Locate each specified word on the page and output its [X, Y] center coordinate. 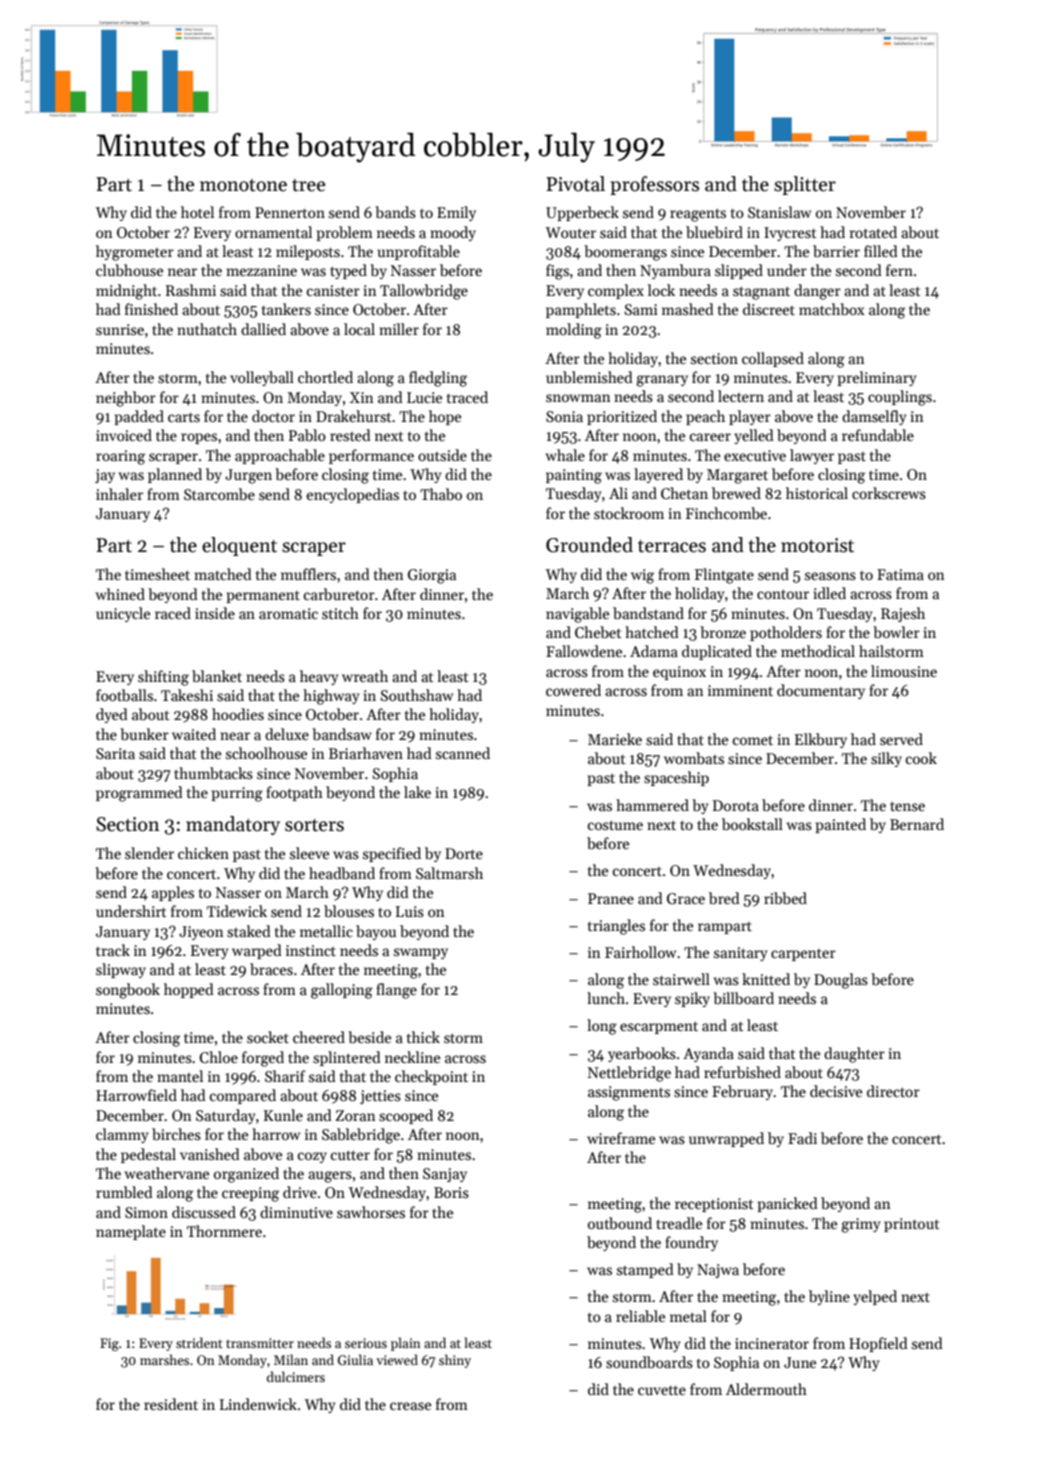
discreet [769, 309]
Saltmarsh [449, 873]
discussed [204, 1212]
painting [574, 476]
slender [149, 853]
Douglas [841, 981]
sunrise [120, 329]
